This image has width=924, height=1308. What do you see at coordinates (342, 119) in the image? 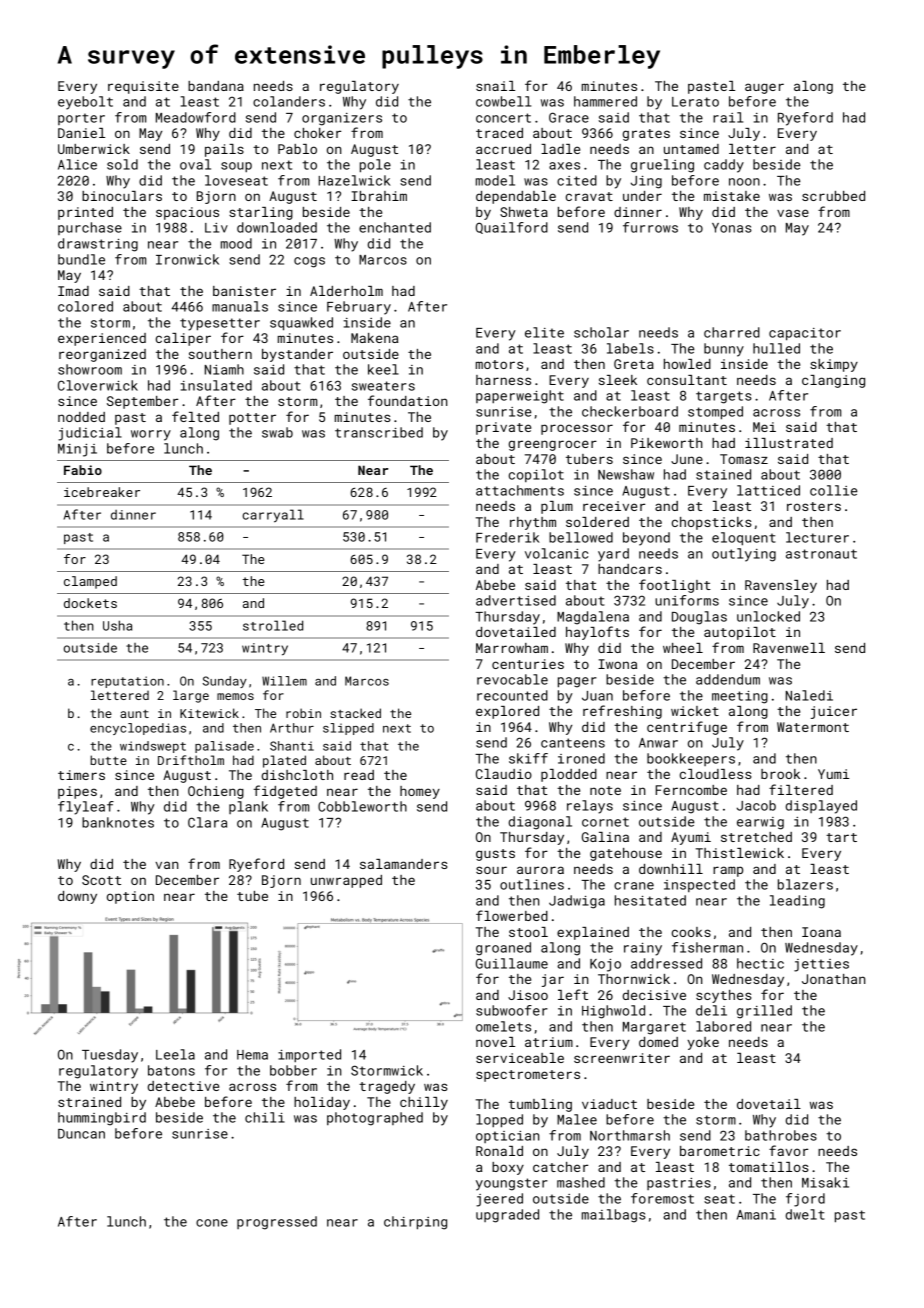
I see `organizers` at bounding box center [342, 119].
